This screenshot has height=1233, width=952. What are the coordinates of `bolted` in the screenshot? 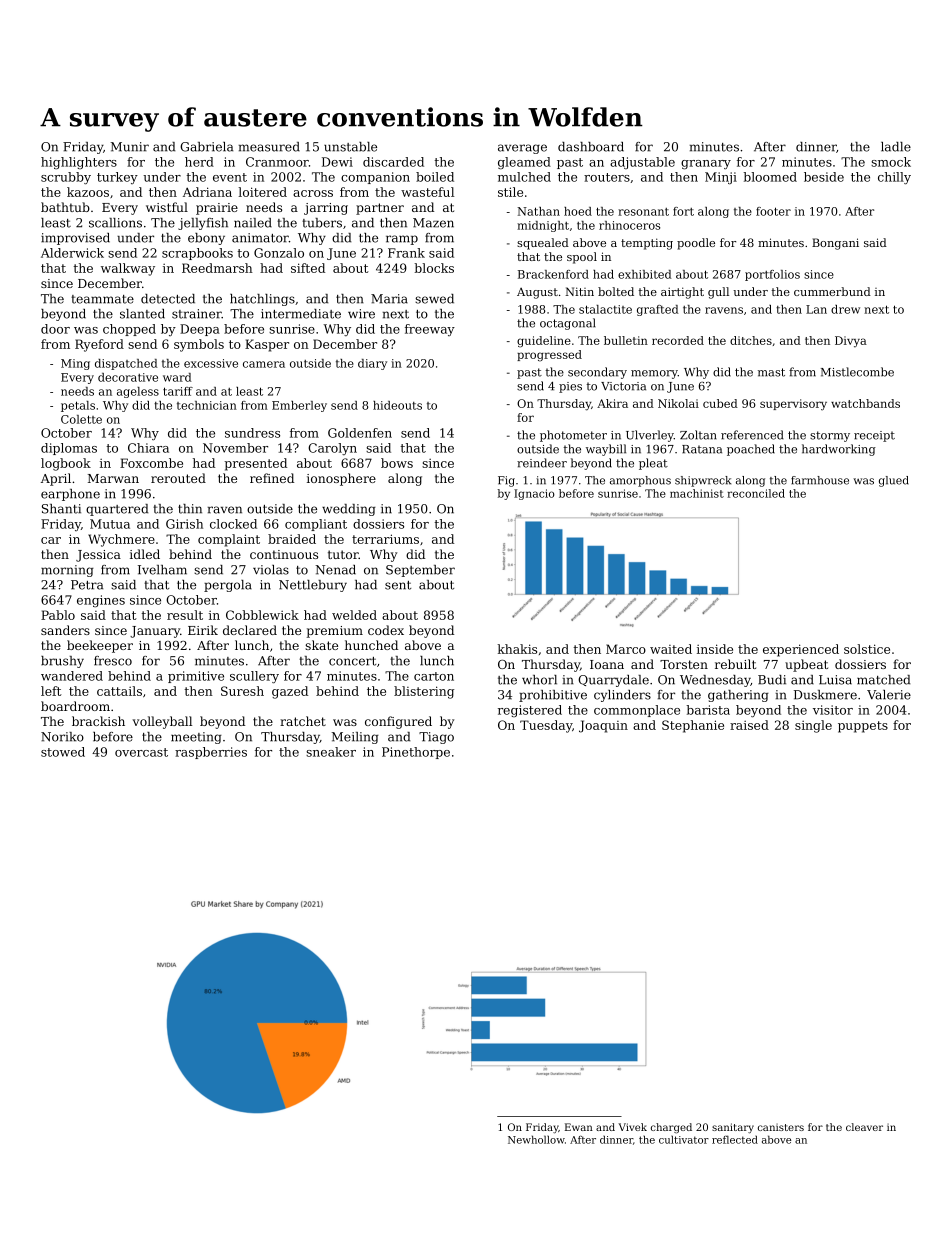 It's located at (616, 291).
